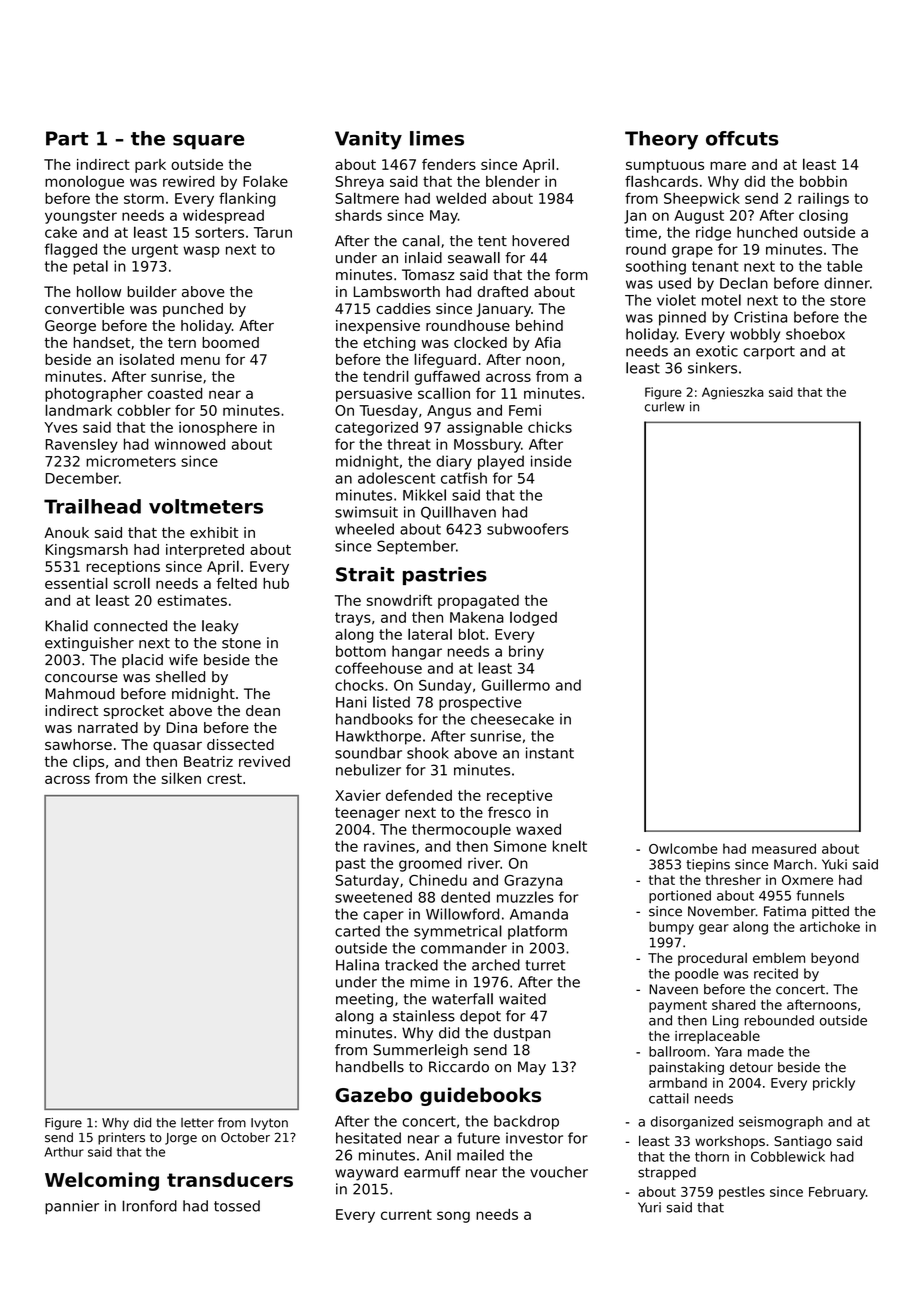 The height and width of the screenshot is (1308, 924). I want to click on beyond, so click(835, 959).
